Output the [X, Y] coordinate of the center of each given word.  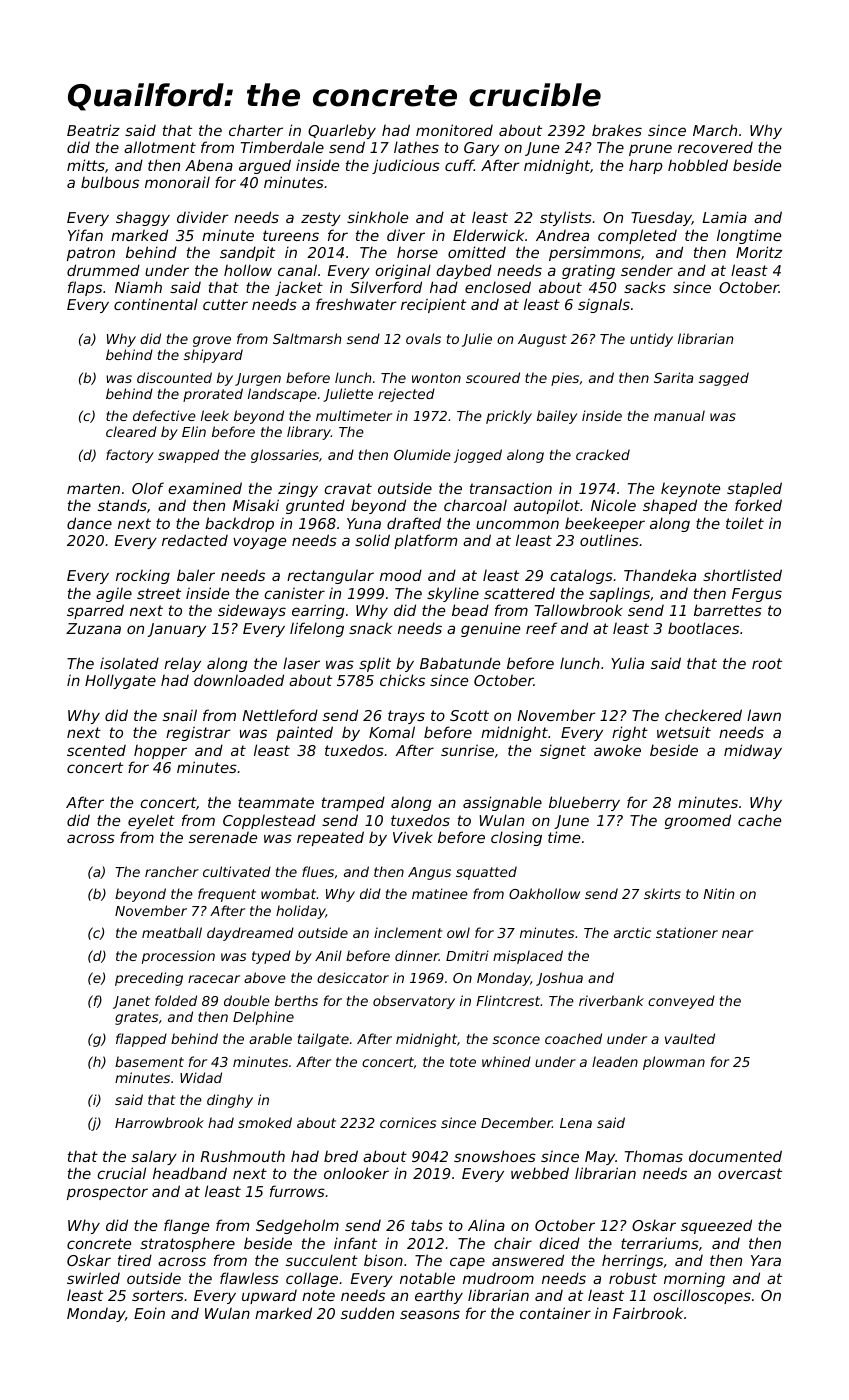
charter [256, 130]
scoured [493, 377]
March [715, 130]
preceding [149, 979]
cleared [131, 431]
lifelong [317, 629]
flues [318, 871]
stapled [754, 489]
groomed [698, 821]
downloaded [239, 680]
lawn [764, 715]
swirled [93, 1278]
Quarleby [342, 131]
